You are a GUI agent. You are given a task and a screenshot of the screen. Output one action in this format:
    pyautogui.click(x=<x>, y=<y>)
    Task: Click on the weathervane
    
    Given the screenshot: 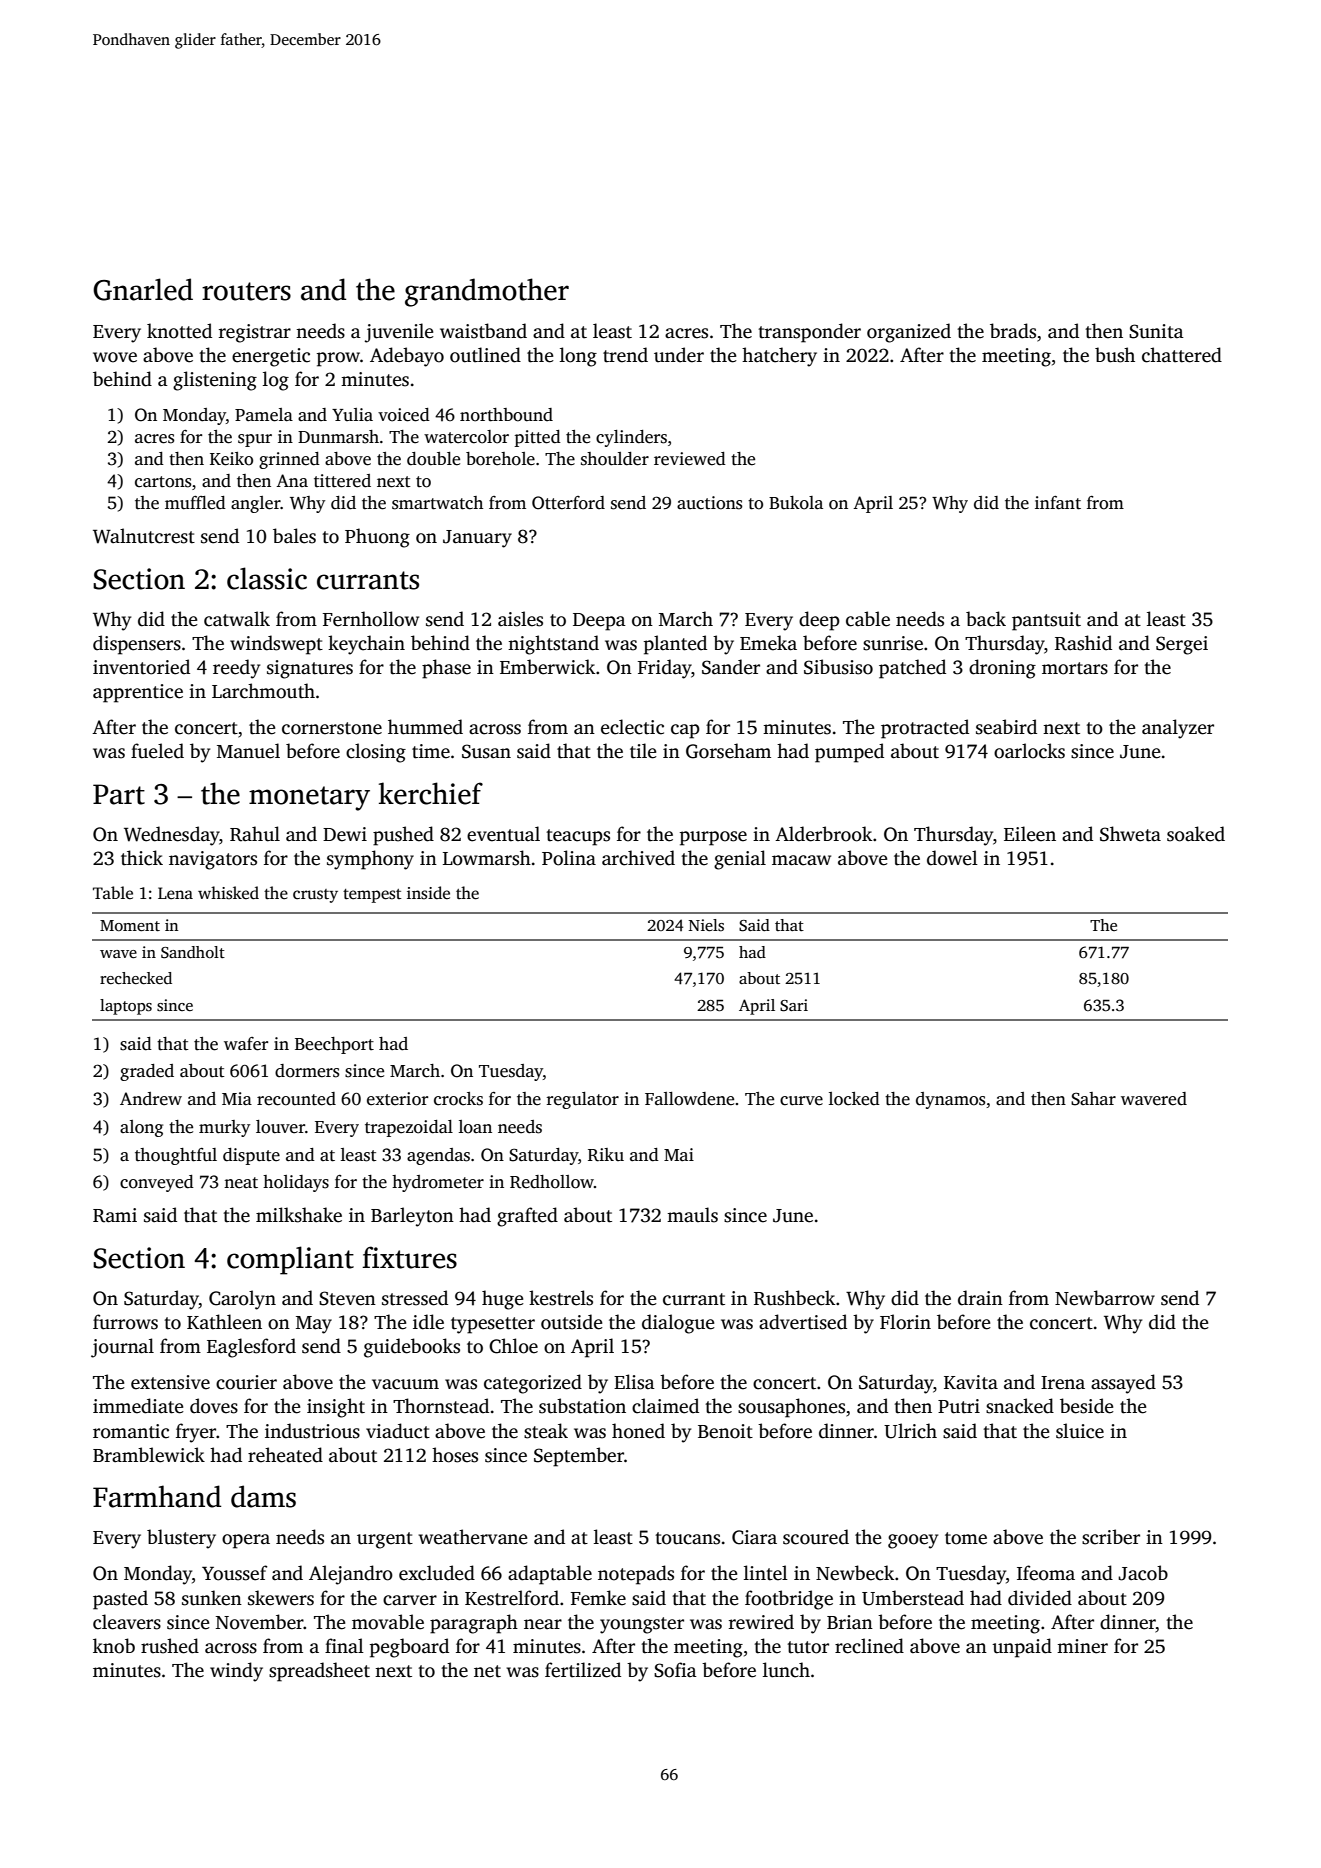 What is the action you would take?
    pyautogui.click(x=473, y=1537)
